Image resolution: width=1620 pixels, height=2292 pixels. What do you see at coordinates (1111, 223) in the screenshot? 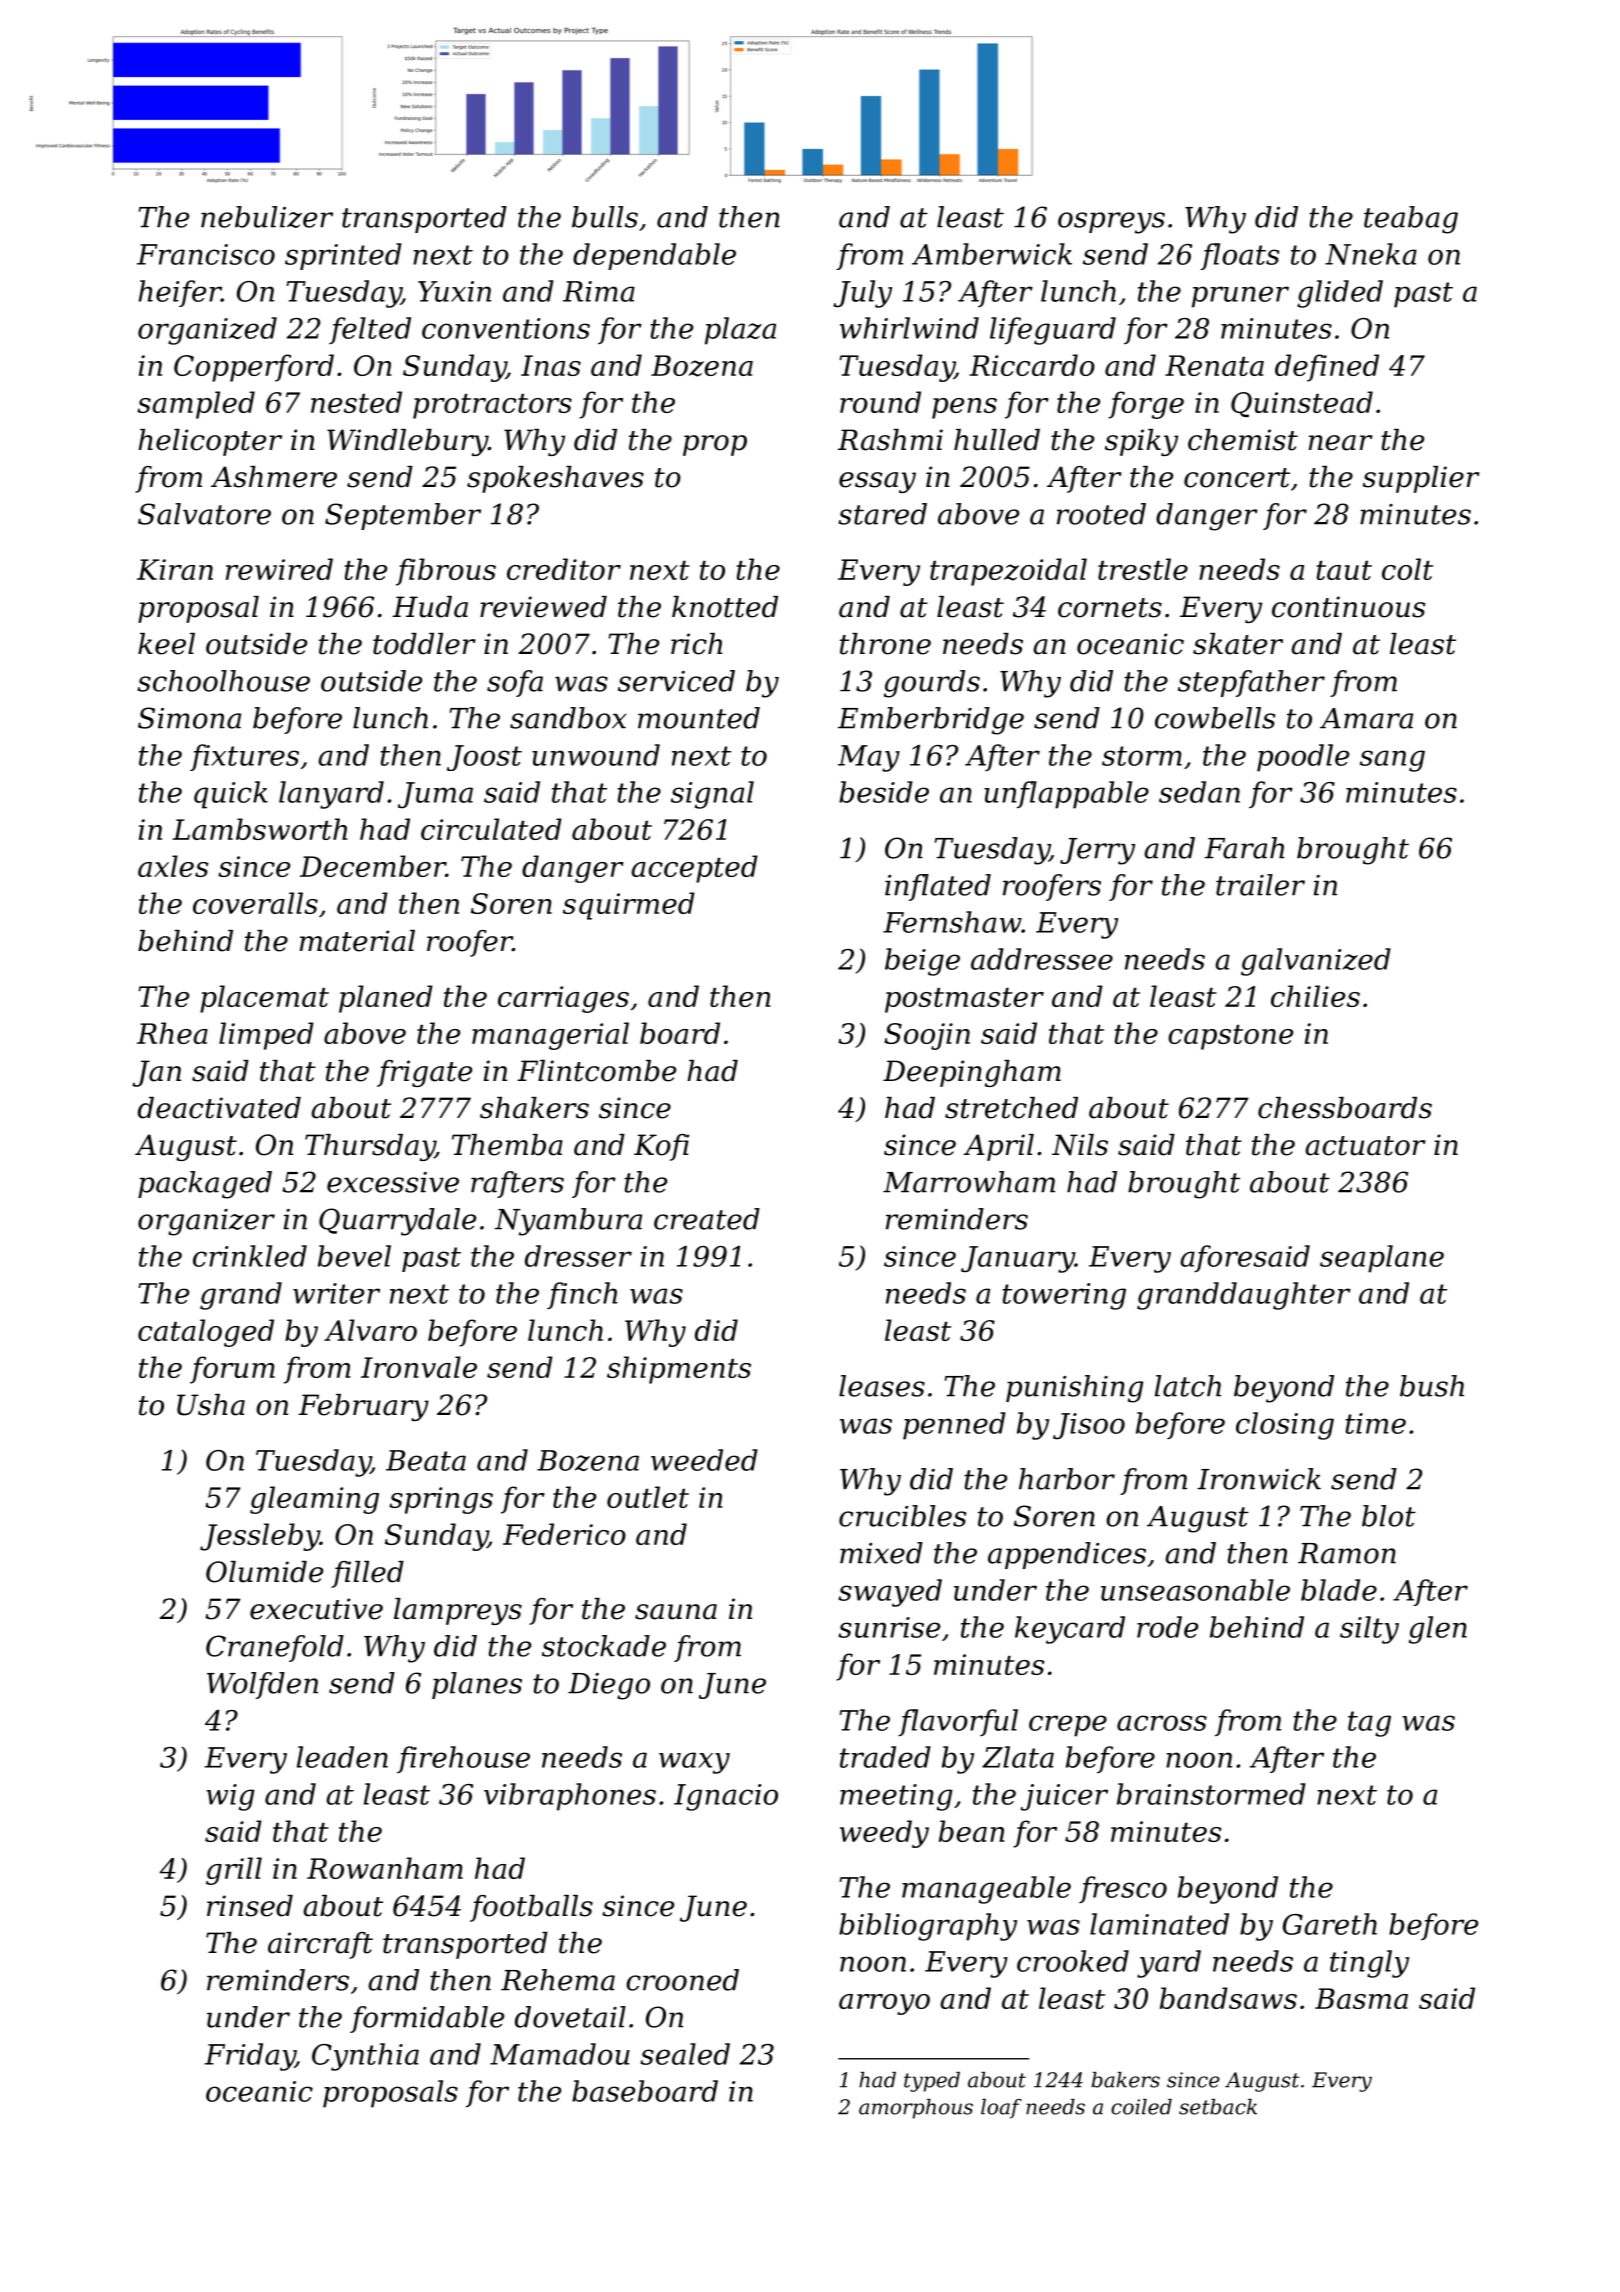
I see `ospreys` at bounding box center [1111, 223].
